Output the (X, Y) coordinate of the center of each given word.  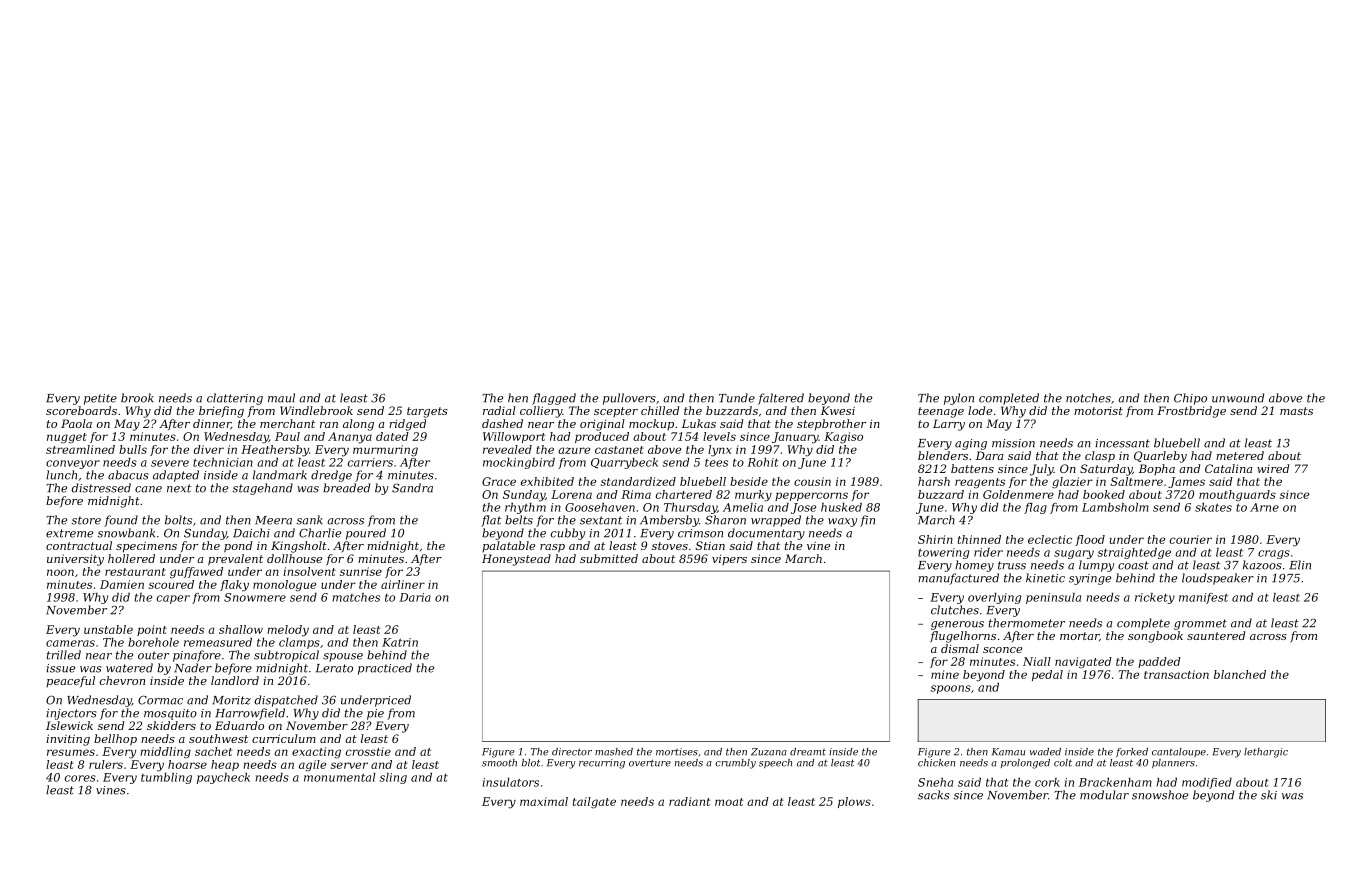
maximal (544, 801)
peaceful (70, 681)
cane (148, 489)
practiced (385, 669)
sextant (601, 520)
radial (499, 410)
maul (281, 398)
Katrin (400, 642)
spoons (951, 689)
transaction (1176, 674)
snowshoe (1160, 795)
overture (650, 763)
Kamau (1008, 752)
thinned (979, 539)
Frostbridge (1191, 412)
